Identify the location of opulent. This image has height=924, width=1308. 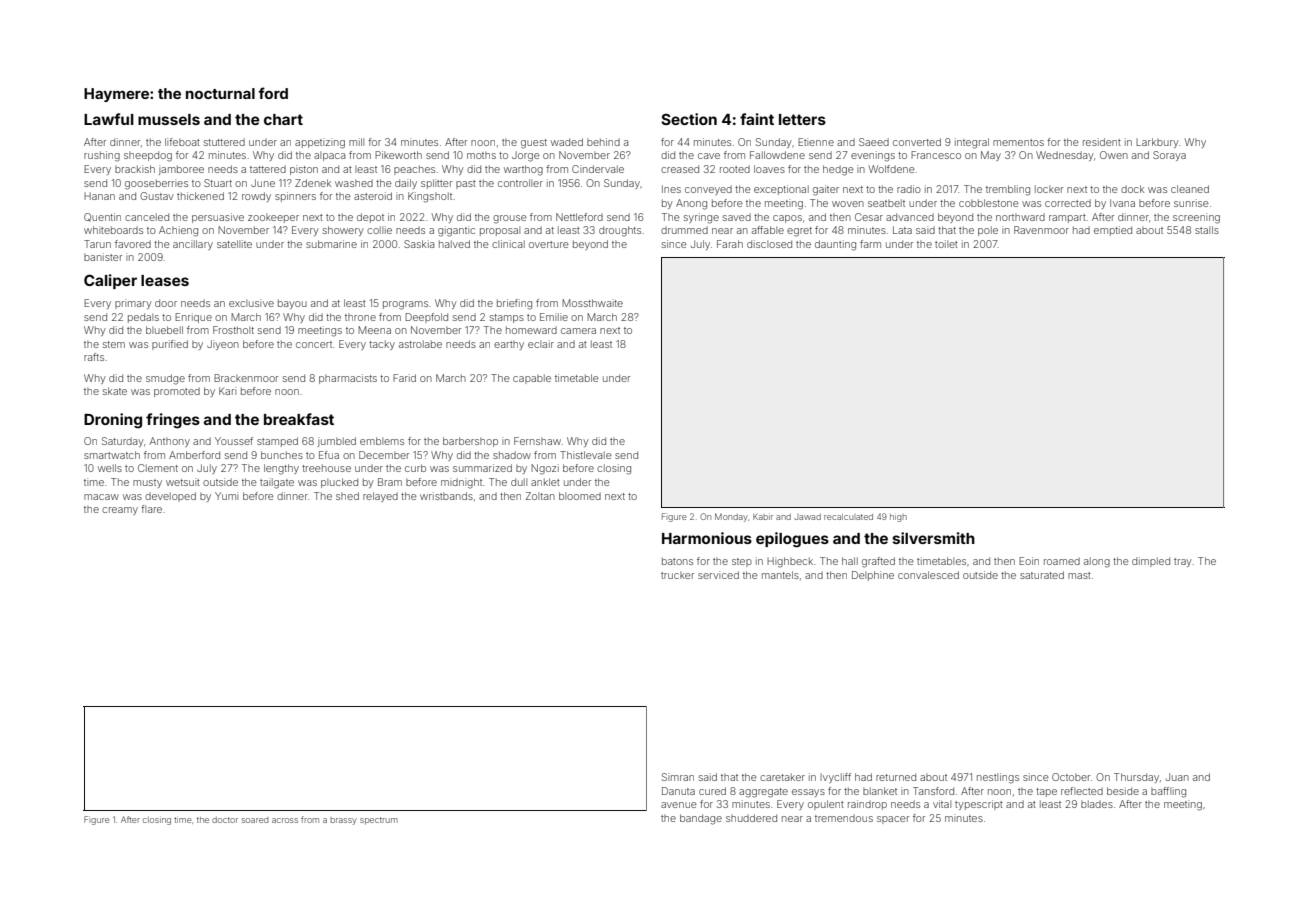
(826, 805).
